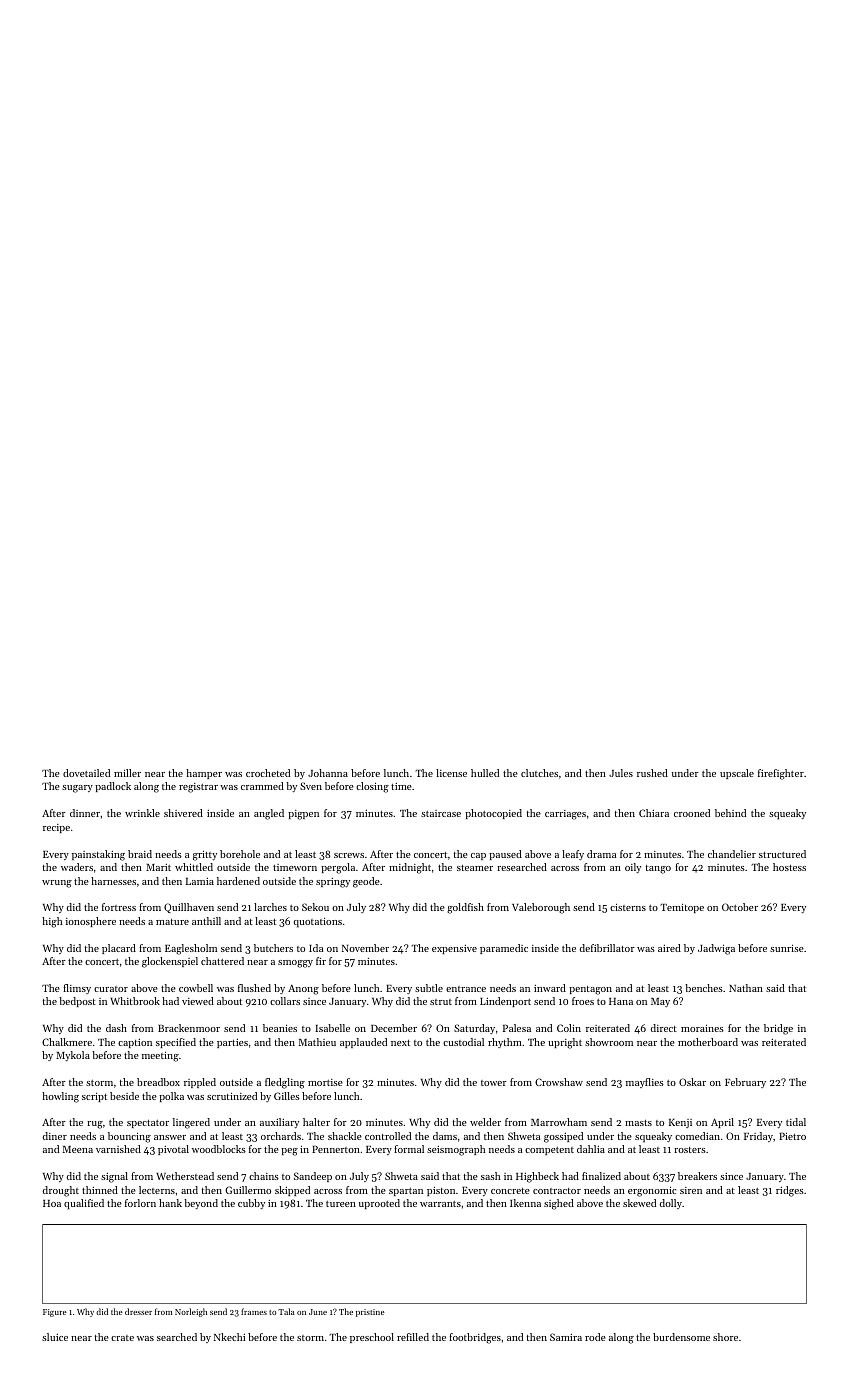 The image size is (849, 1400). Describe the element at coordinates (67, 1042) in the page. I see `Chalkmere` at that location.
